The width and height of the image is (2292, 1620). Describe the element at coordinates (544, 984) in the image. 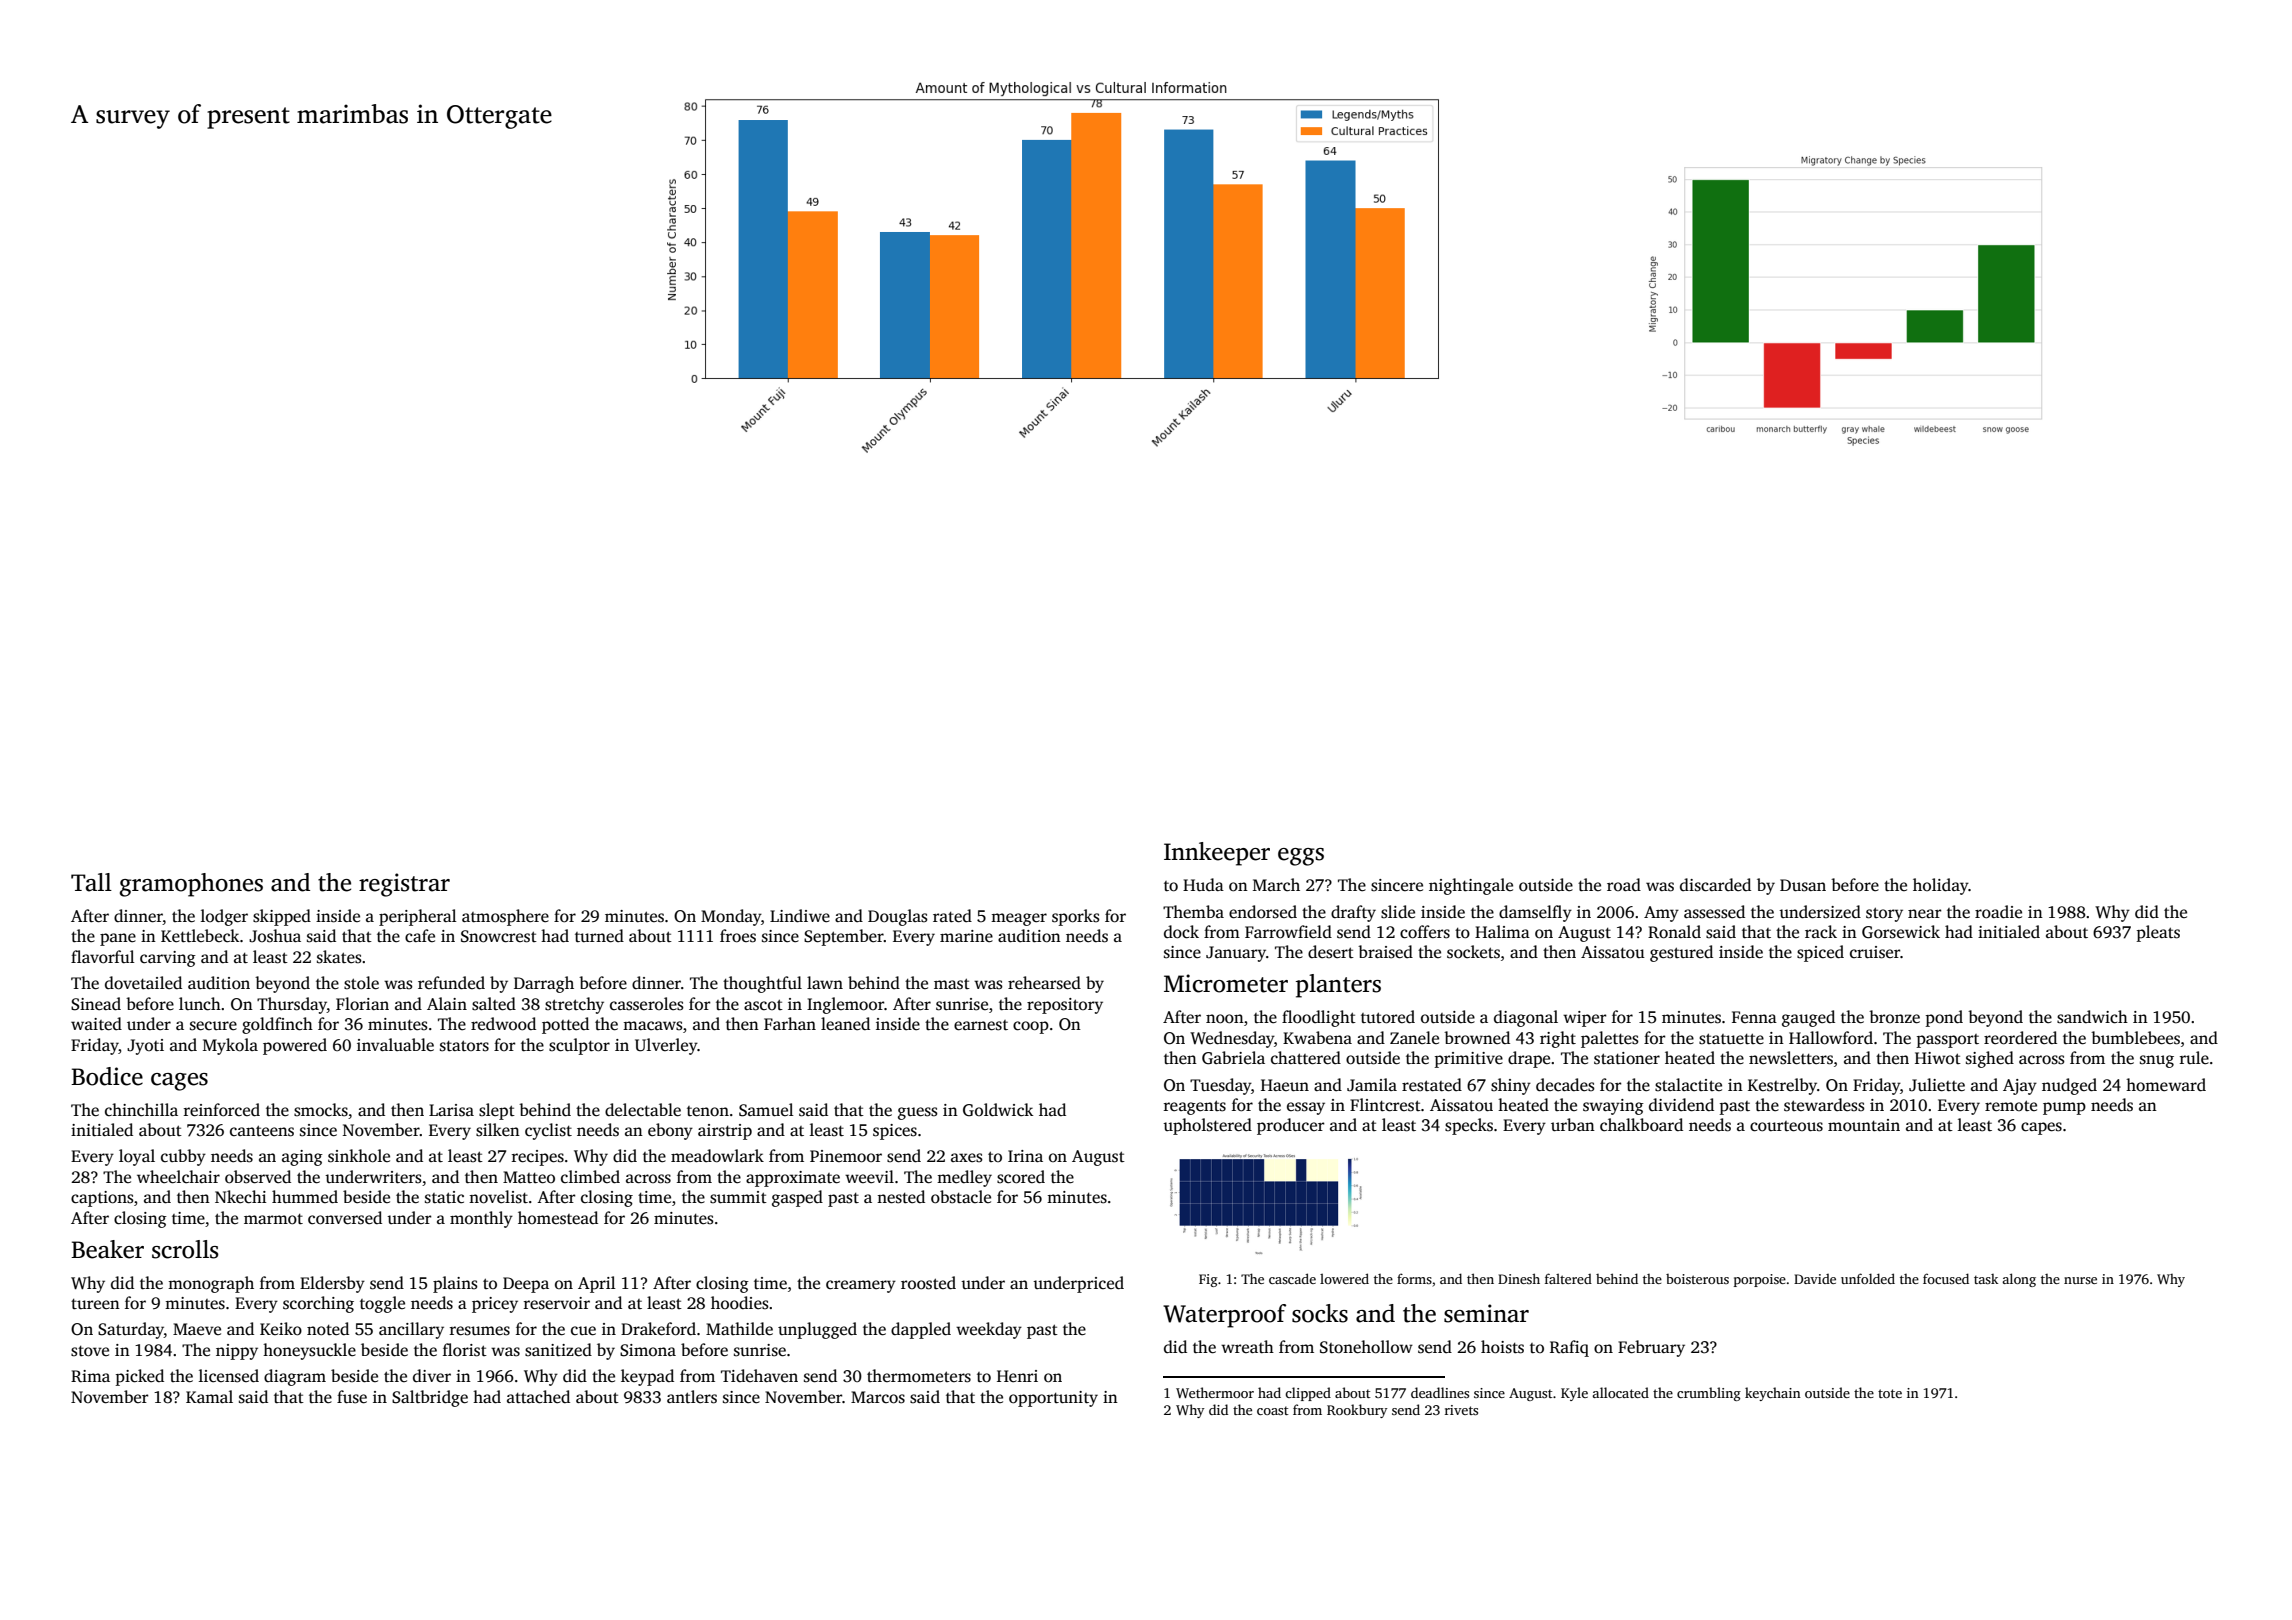

I see `Darragh` at that location.
